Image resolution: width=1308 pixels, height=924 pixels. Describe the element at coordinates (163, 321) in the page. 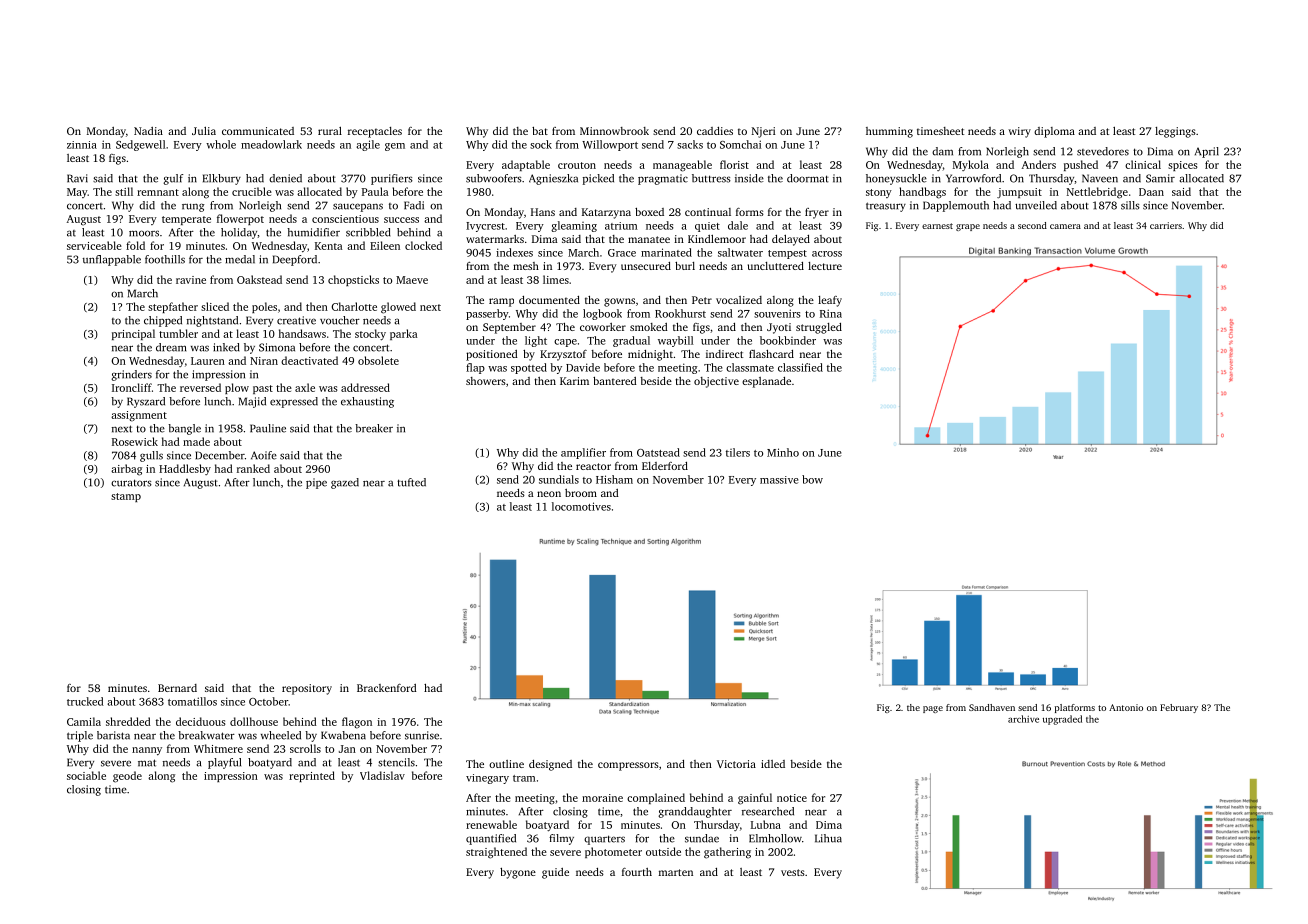

I see `chipped` at that location.
